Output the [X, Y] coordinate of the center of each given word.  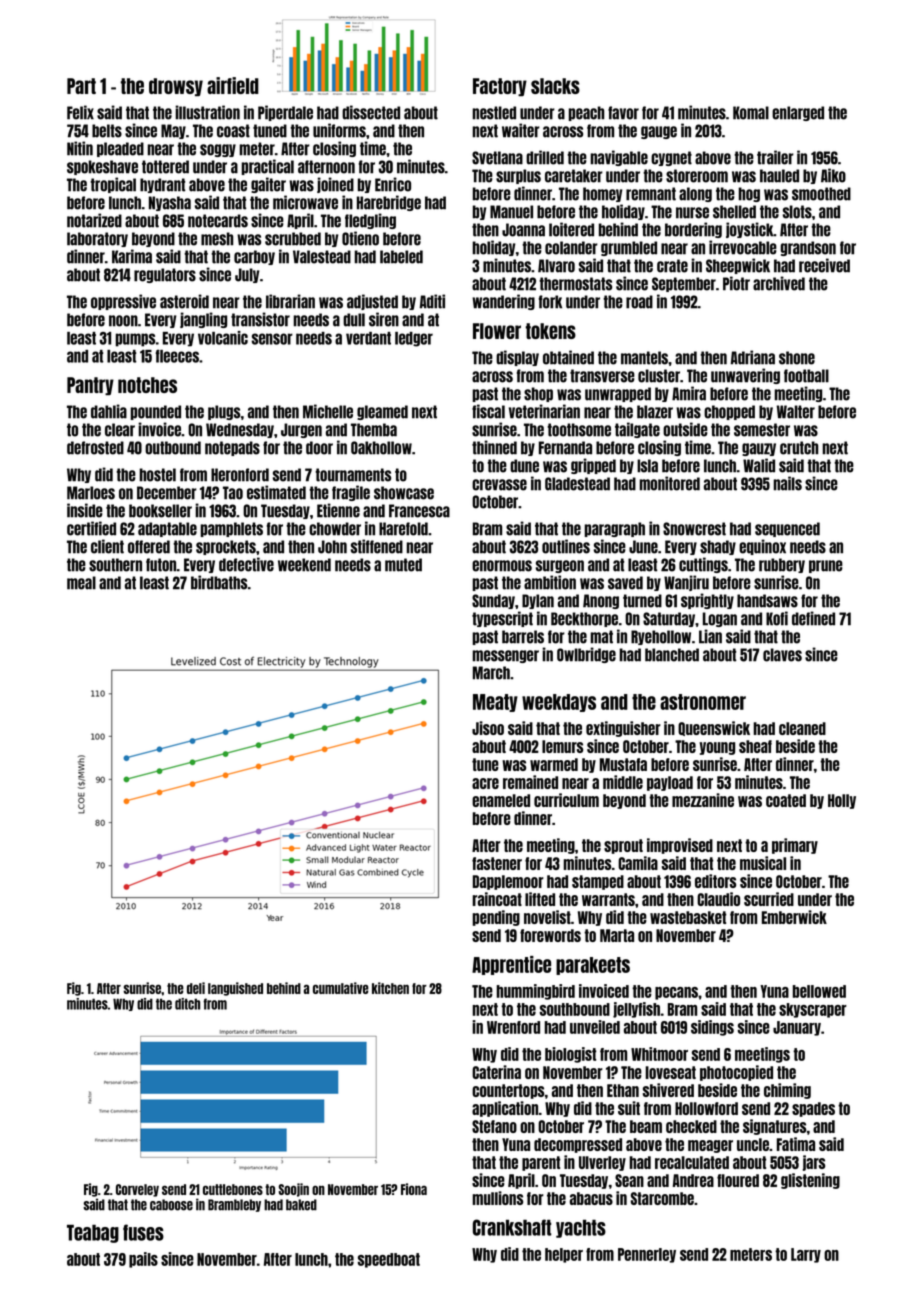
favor [623, 113]
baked [301, 1205]
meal [81, 583]
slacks [555, 86]
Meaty [495, 703]
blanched [672, 655]
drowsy [176, 87]
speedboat [389, 1260]
